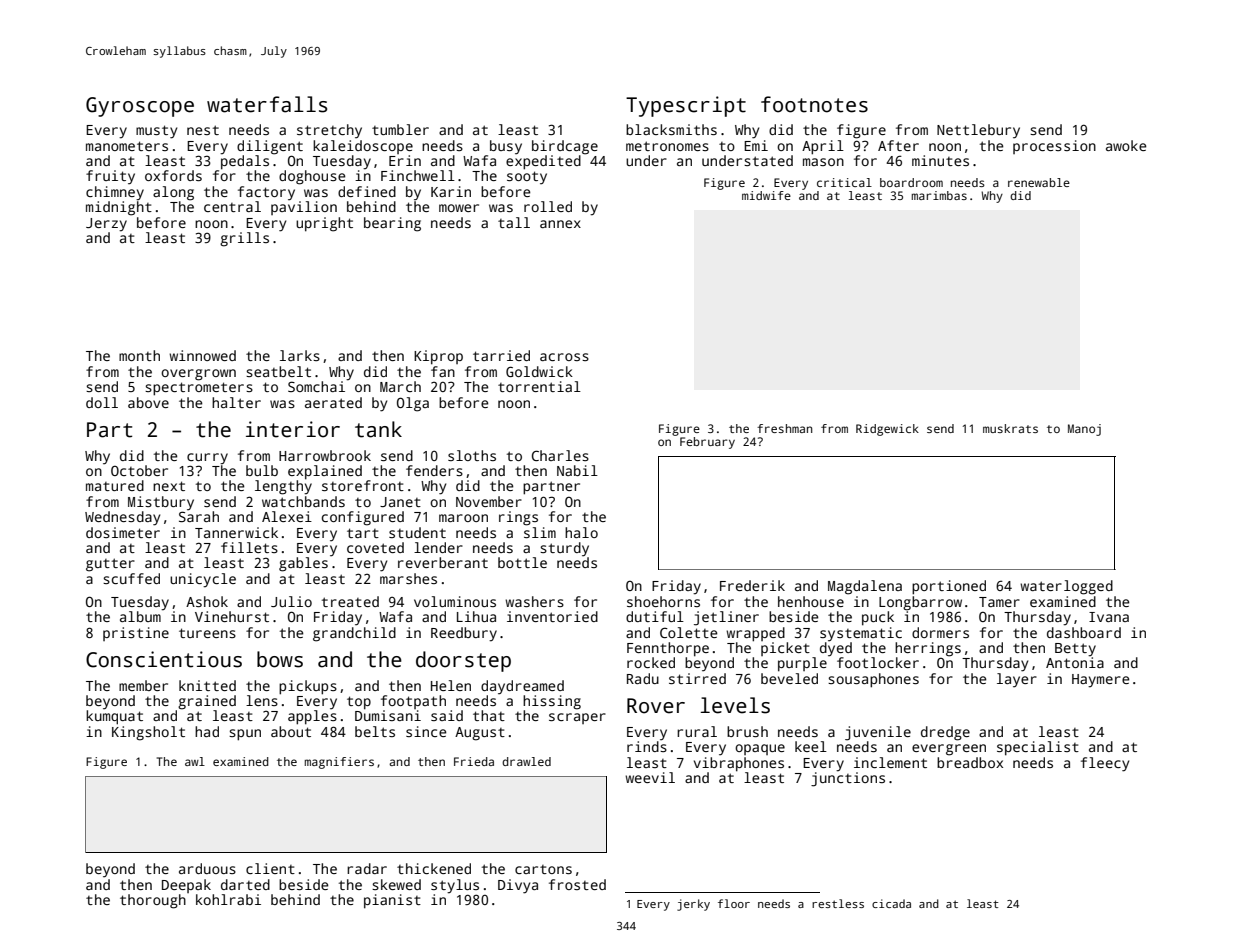  What do you see at coordinates (534, 601) in the screenshot?
I see `washers` at bounding box center [534, 601].
